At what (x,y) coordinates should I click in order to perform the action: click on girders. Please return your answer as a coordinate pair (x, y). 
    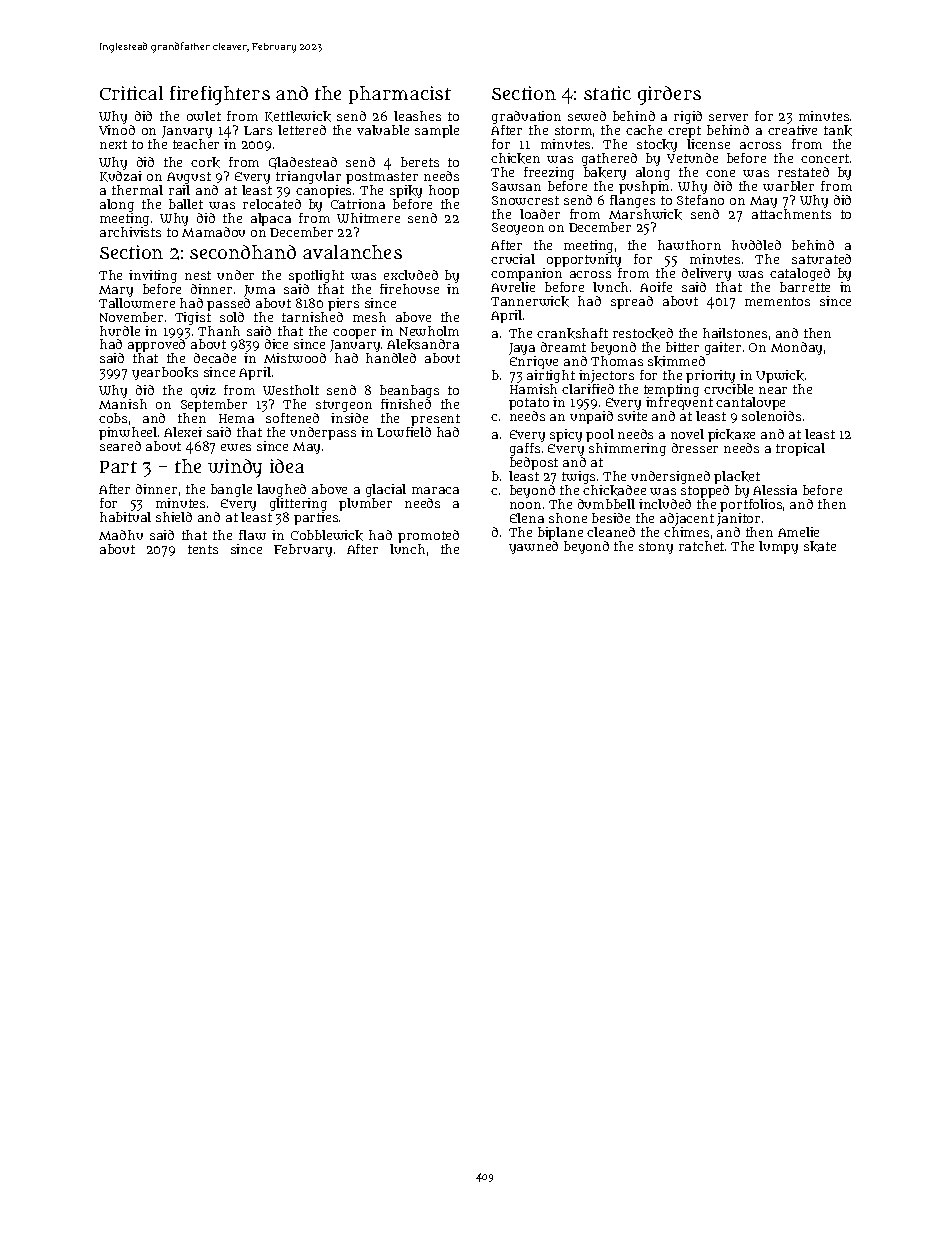
    Looking at the image, I should click on (669, 95).
